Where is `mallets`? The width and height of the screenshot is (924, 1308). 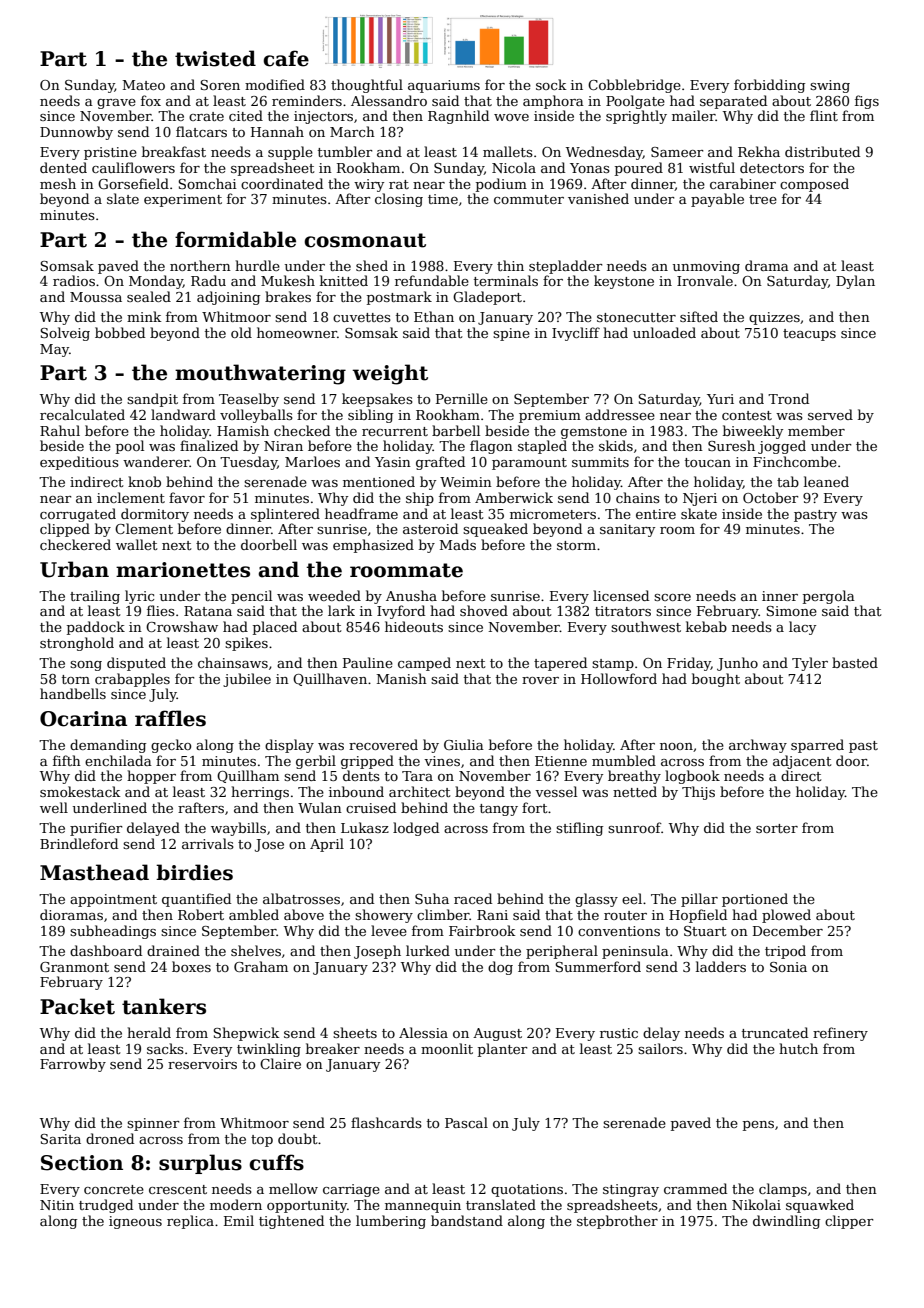
mallets is located at coordinates (508, 151).
